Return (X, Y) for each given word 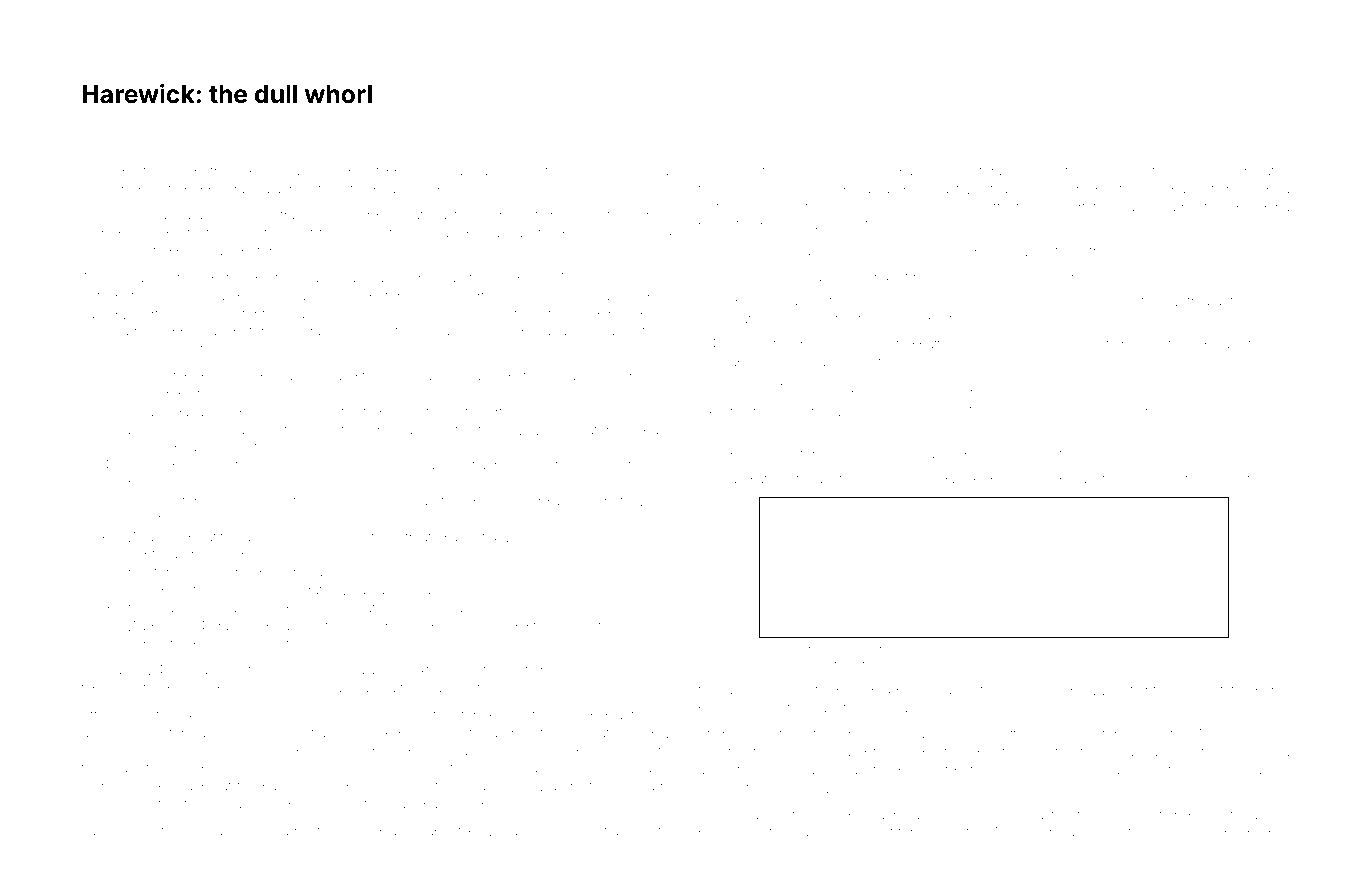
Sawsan (472, 171)
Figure (777, 651)
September (161, 555)
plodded (723, 833)
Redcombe (279, 171)
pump (1273, 816)
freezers (1026, 250)
